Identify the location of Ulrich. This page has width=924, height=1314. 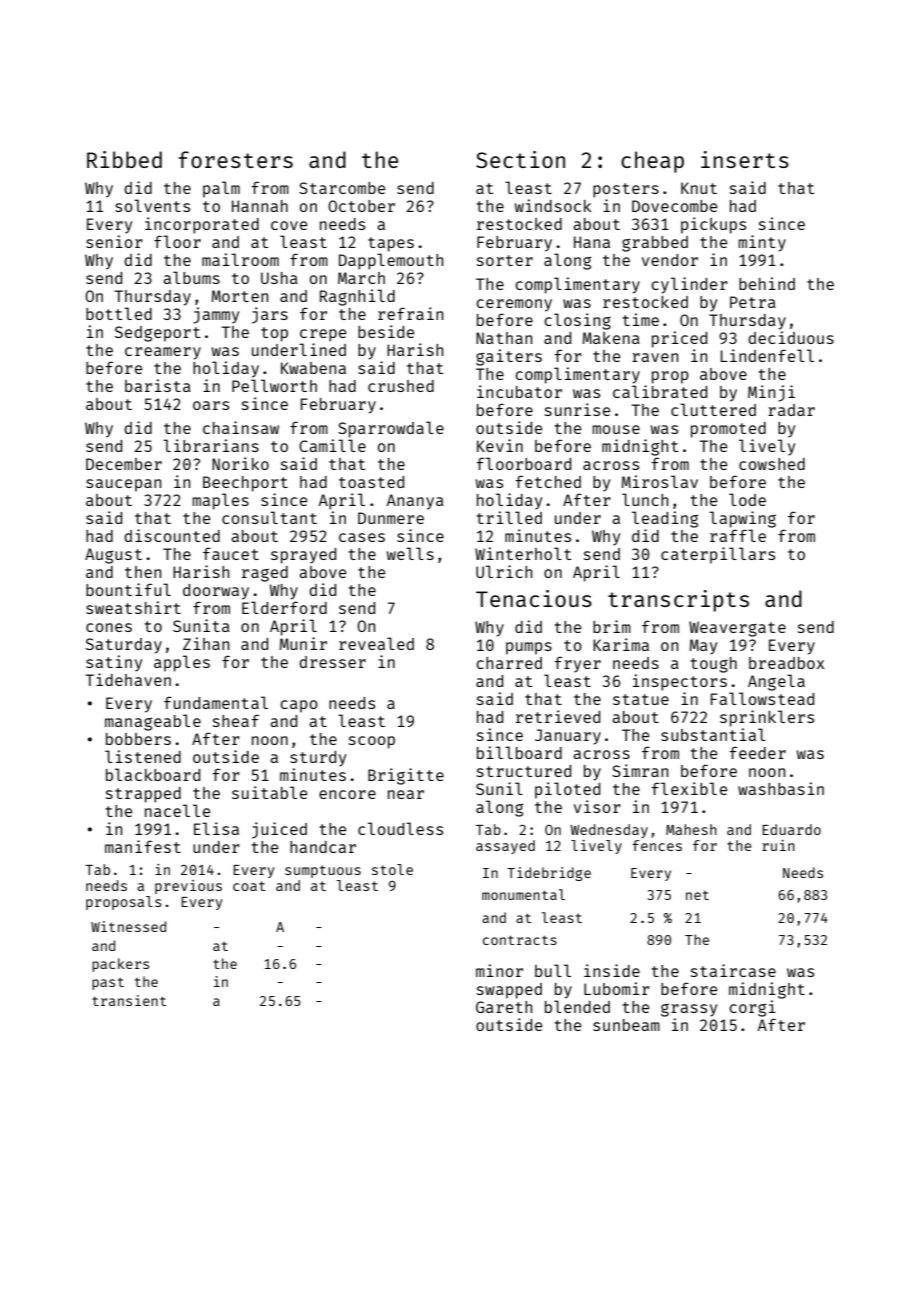
(504, 571).
